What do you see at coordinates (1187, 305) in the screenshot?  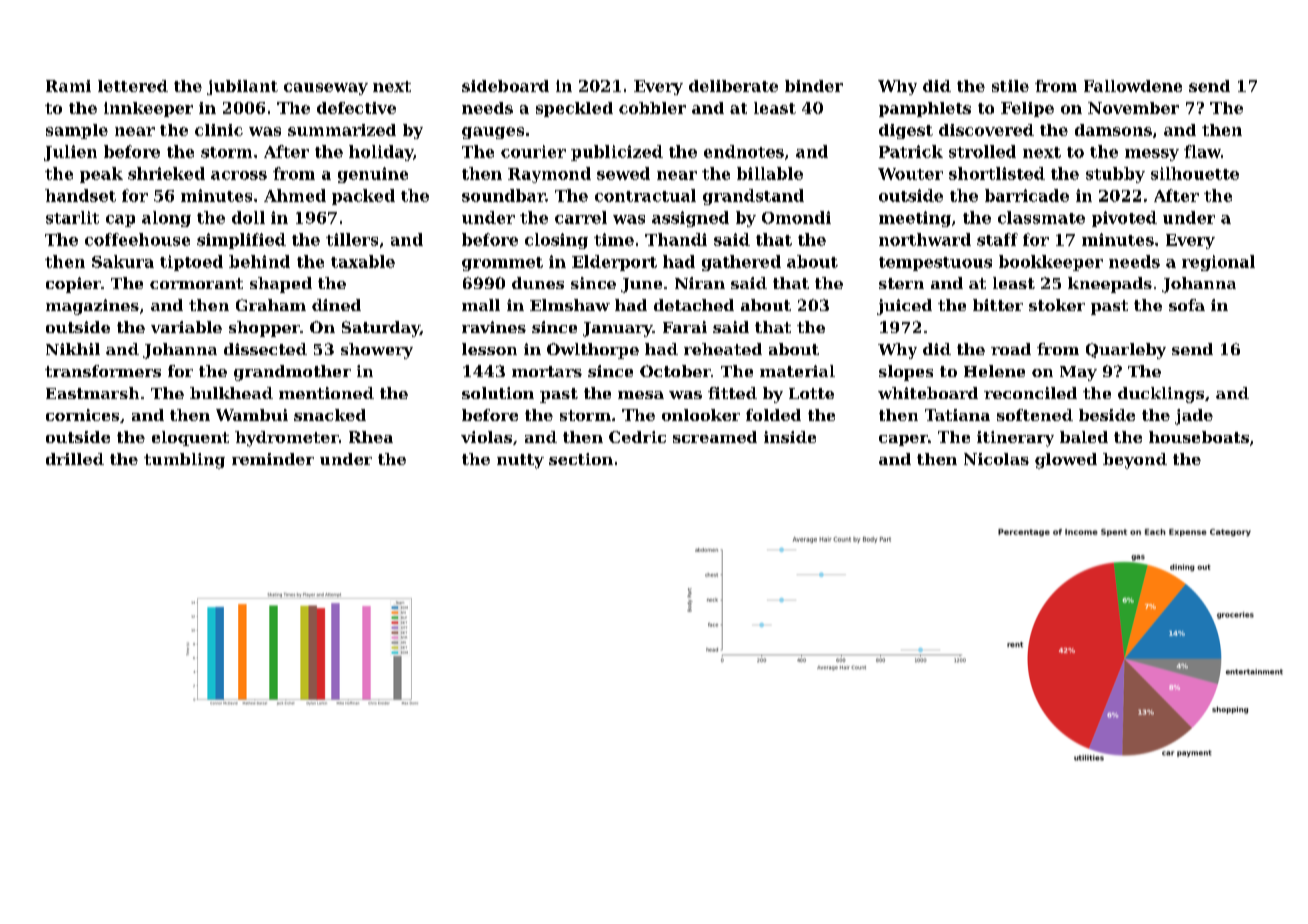 I see `sofa` at bounding box center [1187, 305].
